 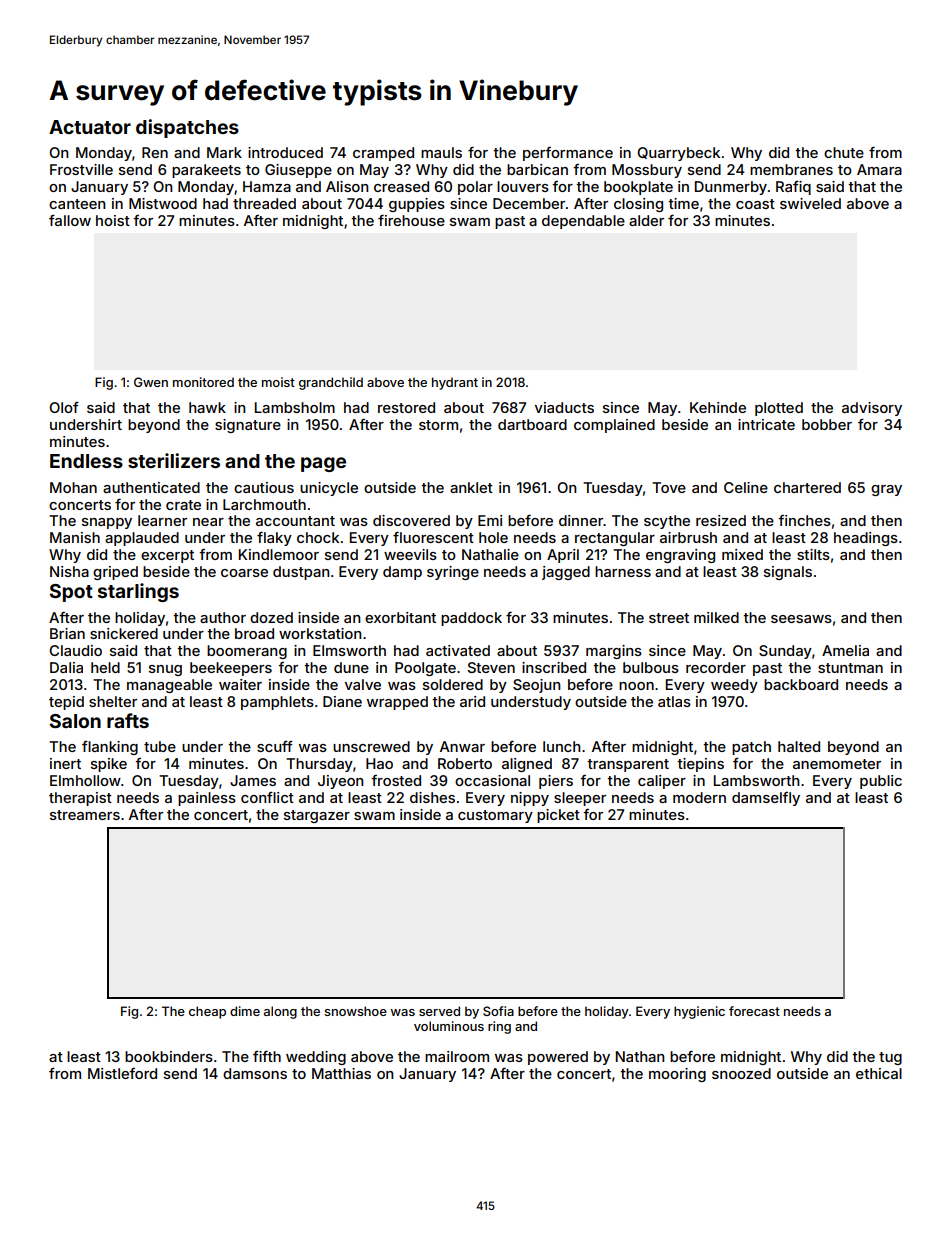 I want to click on tiepins, so click(x=700, y=765).
